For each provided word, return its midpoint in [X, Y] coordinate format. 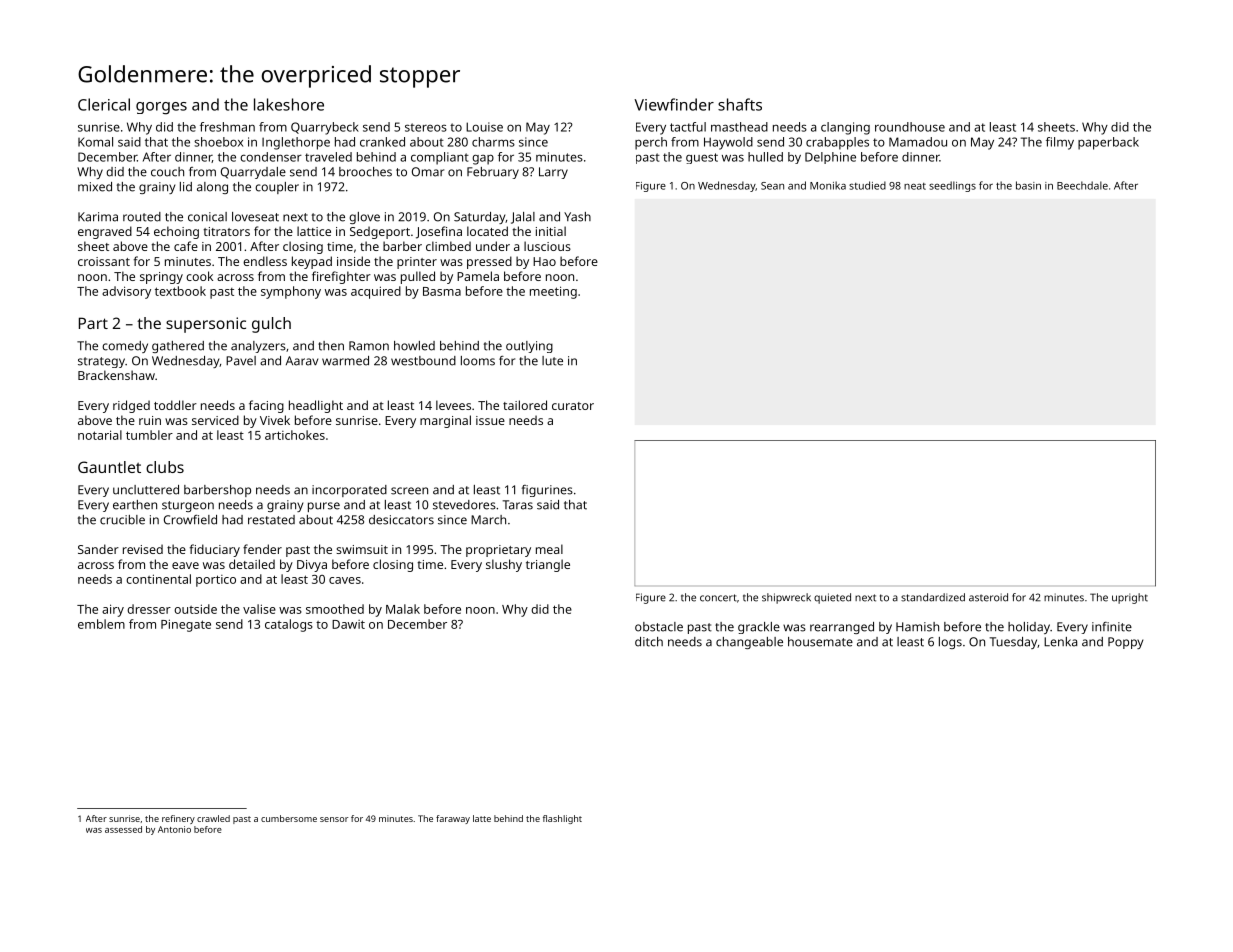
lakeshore [289, 104]
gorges [161, 108]
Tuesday [1013, 643]
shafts [740, 104]
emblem [101, 624]
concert [718, 598]
